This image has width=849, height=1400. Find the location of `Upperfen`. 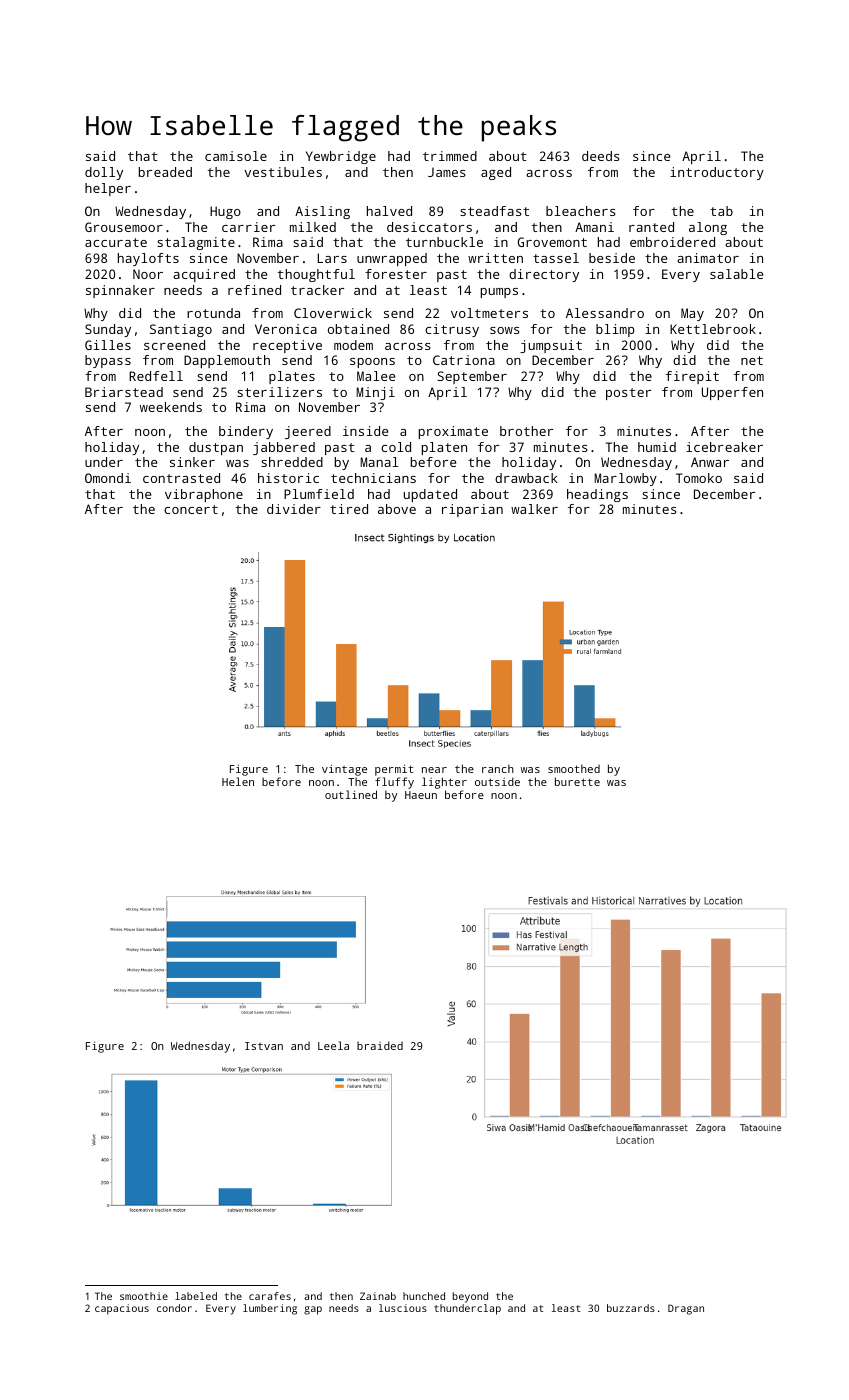

Upperfen is located at coordinates (732, 393).
